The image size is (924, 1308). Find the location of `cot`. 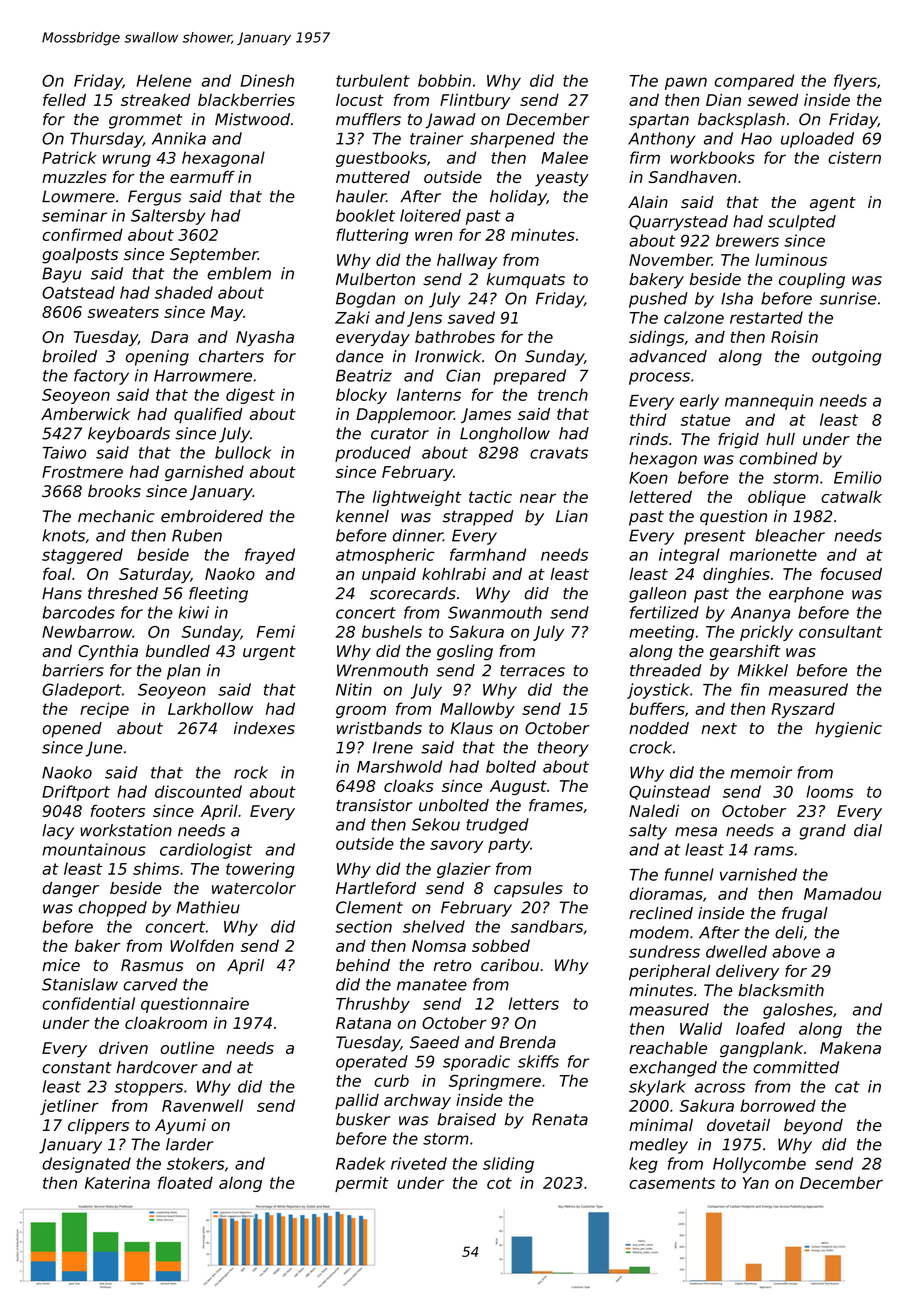

cot is located at coordinates (499, 1183).
